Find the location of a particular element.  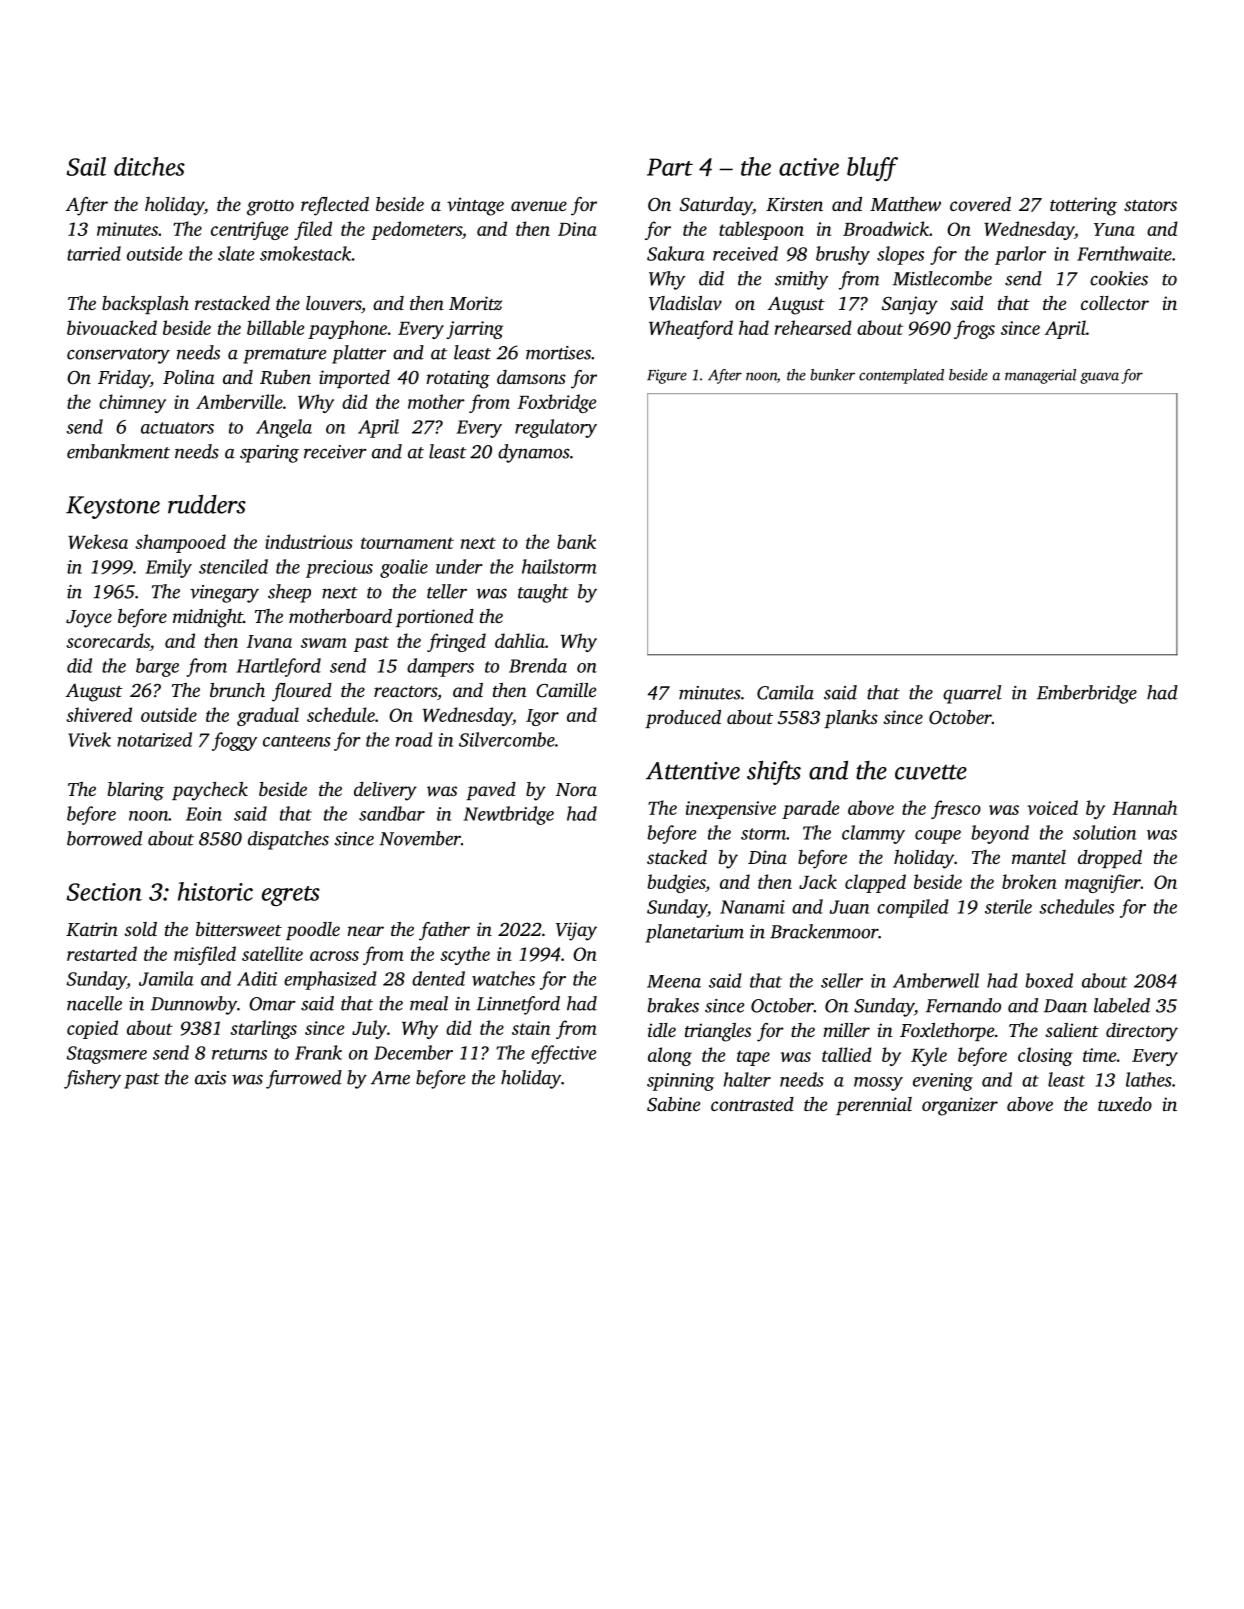

tournament is located at coordinates (407, 543).
